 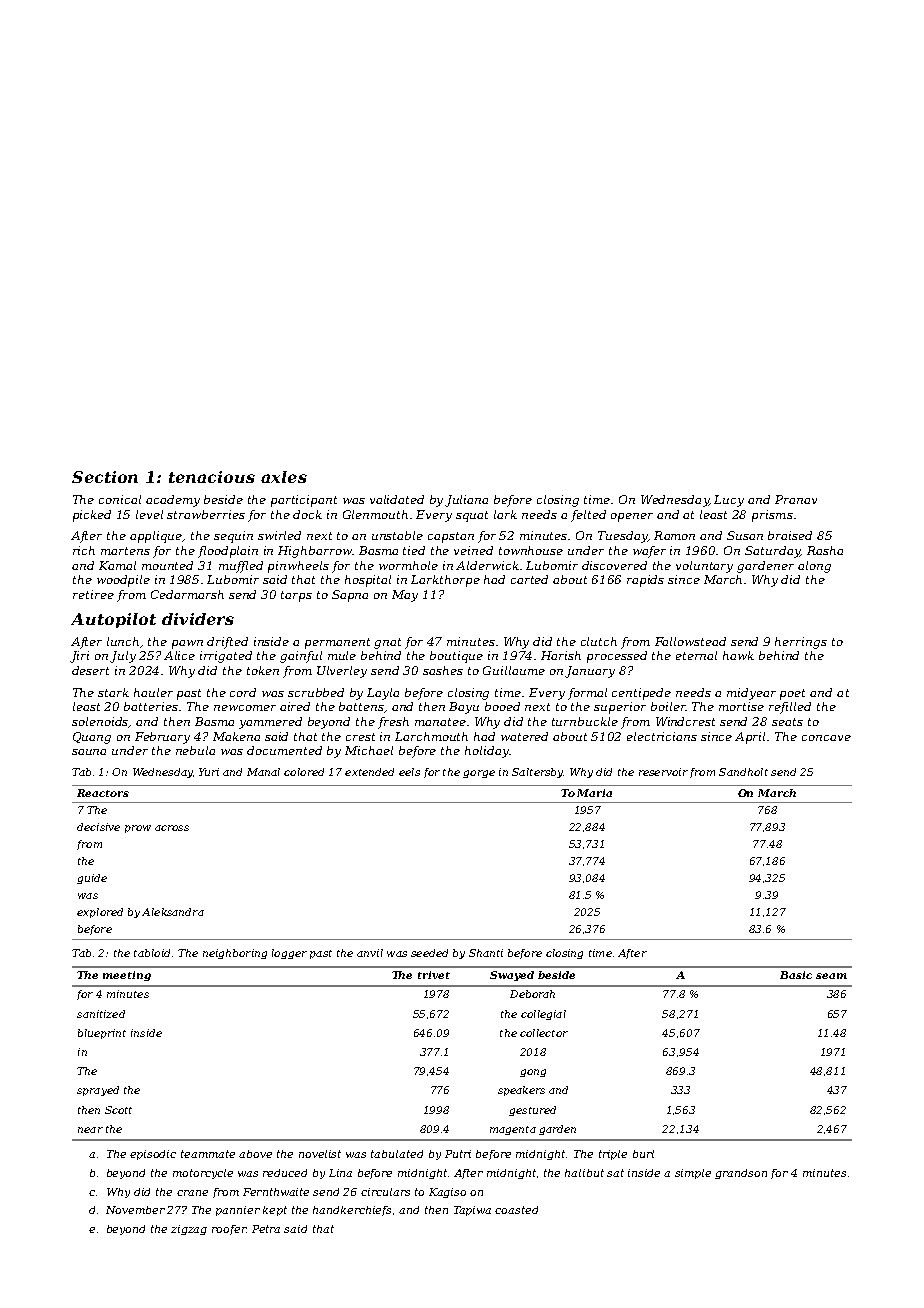 What do you see at coordinates (531, 550) in the screenshot?
I see `townhouse` at bounding box center [531, 550].
